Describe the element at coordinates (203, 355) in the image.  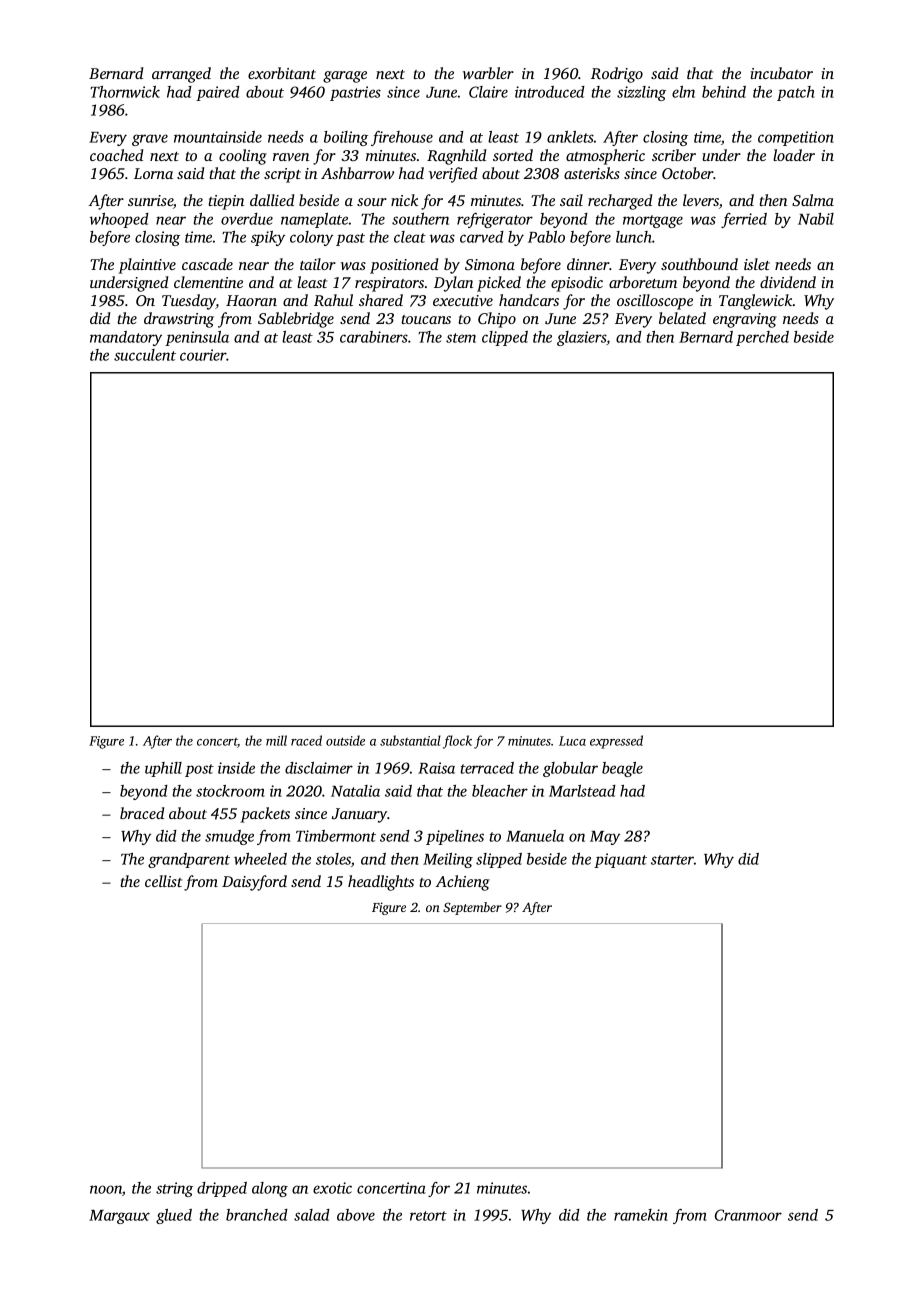
I see `courier` at that location.
